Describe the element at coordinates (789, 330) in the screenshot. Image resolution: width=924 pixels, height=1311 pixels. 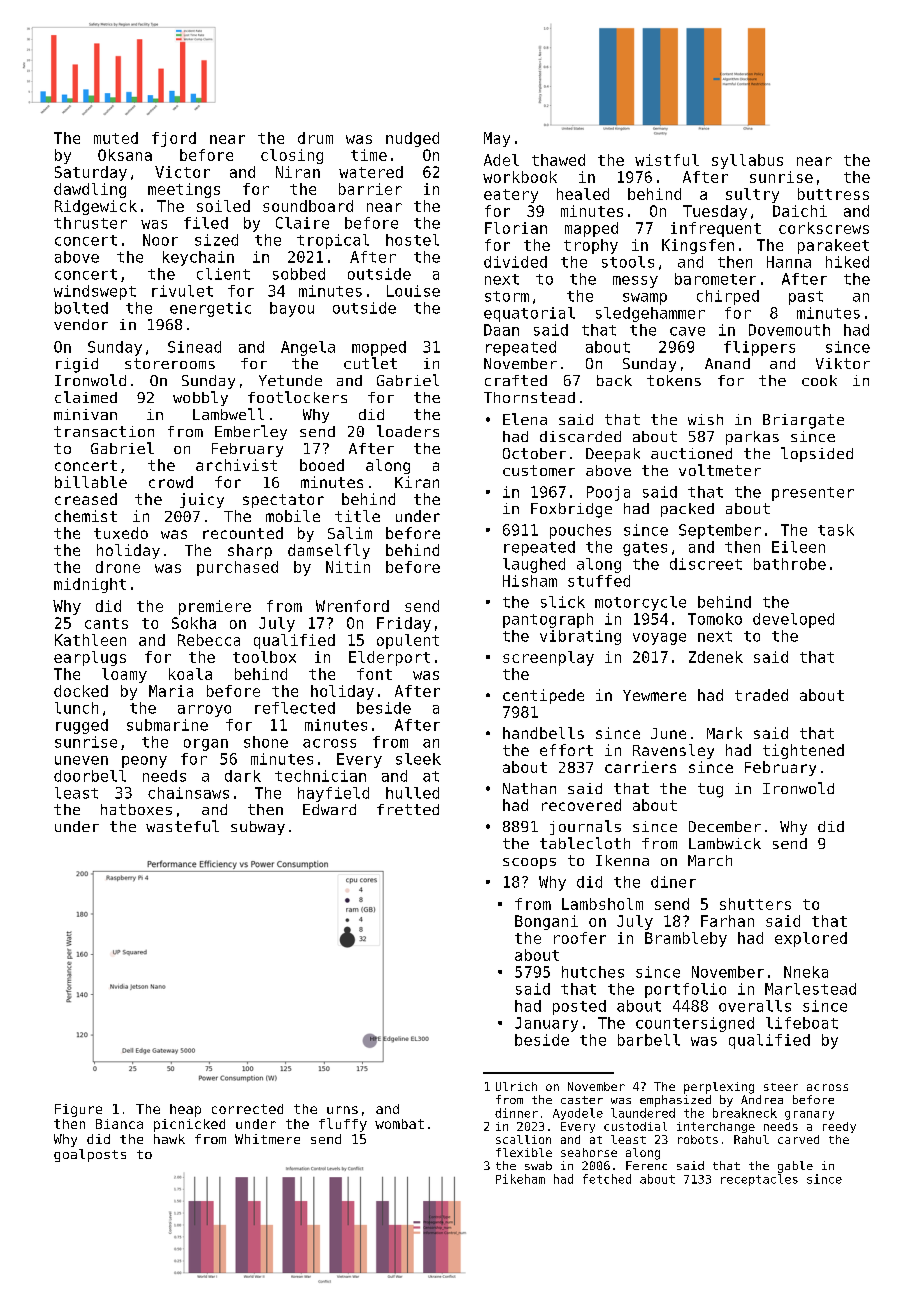
I see `Dovemouth` at that location.
